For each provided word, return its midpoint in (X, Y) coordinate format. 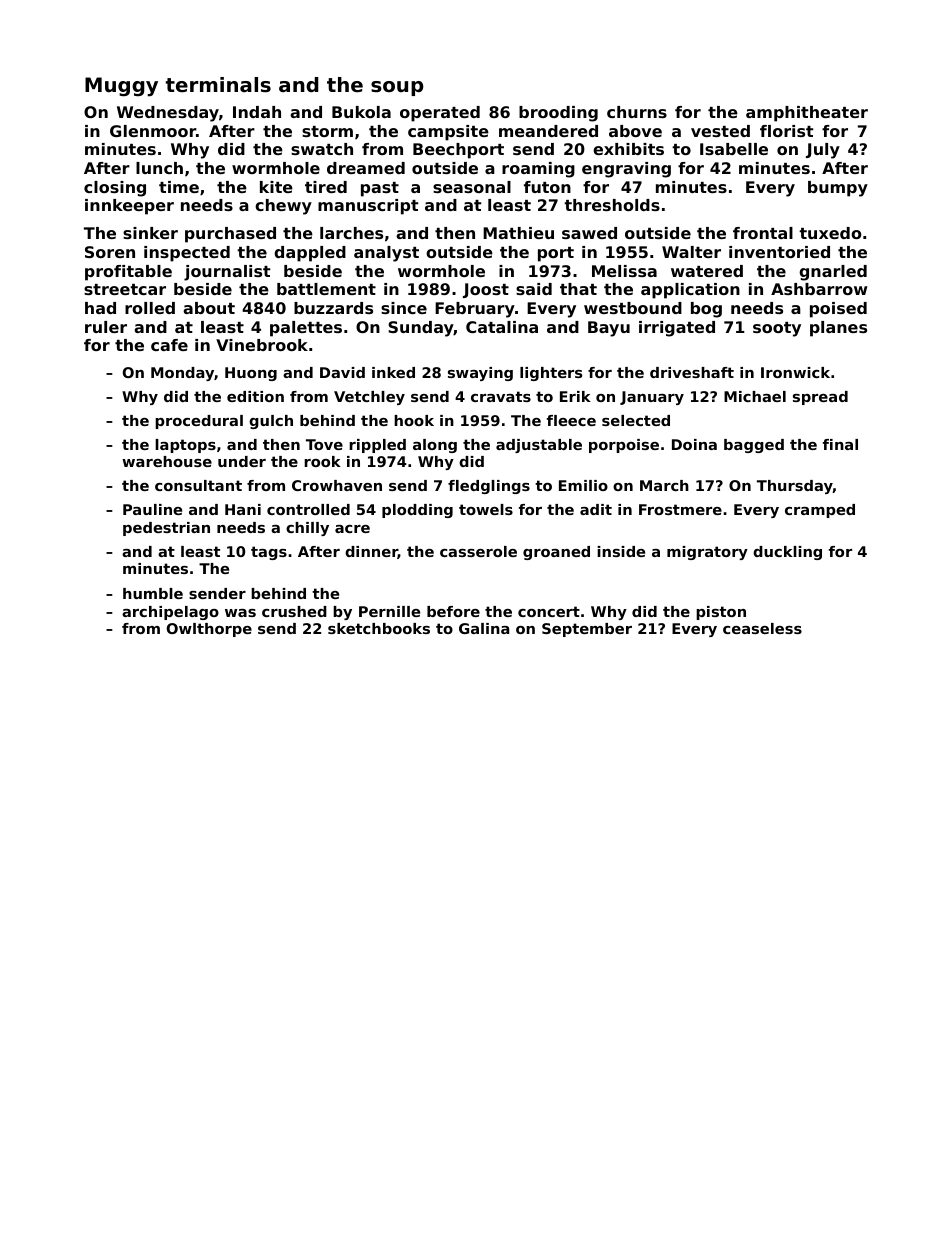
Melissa (624, 271)
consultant (198, 485)
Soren (110, 252)
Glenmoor (153, 131)
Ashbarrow (819, 289)
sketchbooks (379, 628)
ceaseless (762, 628)
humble (153, 593)
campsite (448, 133)
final (840, 444)
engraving (626, 170)
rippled (377, 446)
